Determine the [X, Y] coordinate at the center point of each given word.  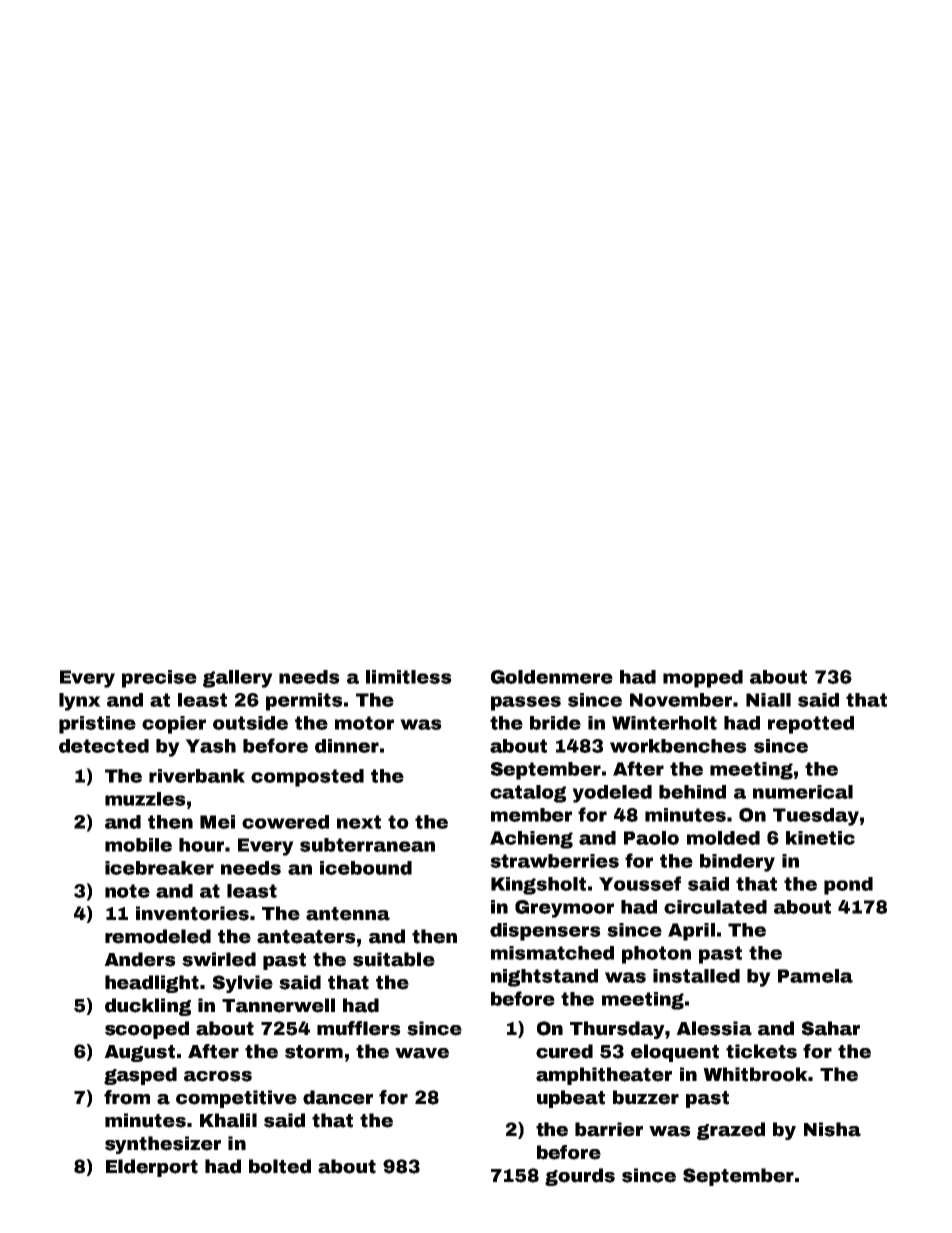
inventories [192, 913]
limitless [409, 677]
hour [201, 845]
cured [564, 1051]
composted [307, 778]
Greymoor [564, 909]
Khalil [228, 1120]
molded [723, 838]
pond [848, 886]
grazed [731, 1131]
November [681, 700]
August [139, 1053]
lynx [80, 702]
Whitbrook [755, 1074]
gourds [580, 1177]
